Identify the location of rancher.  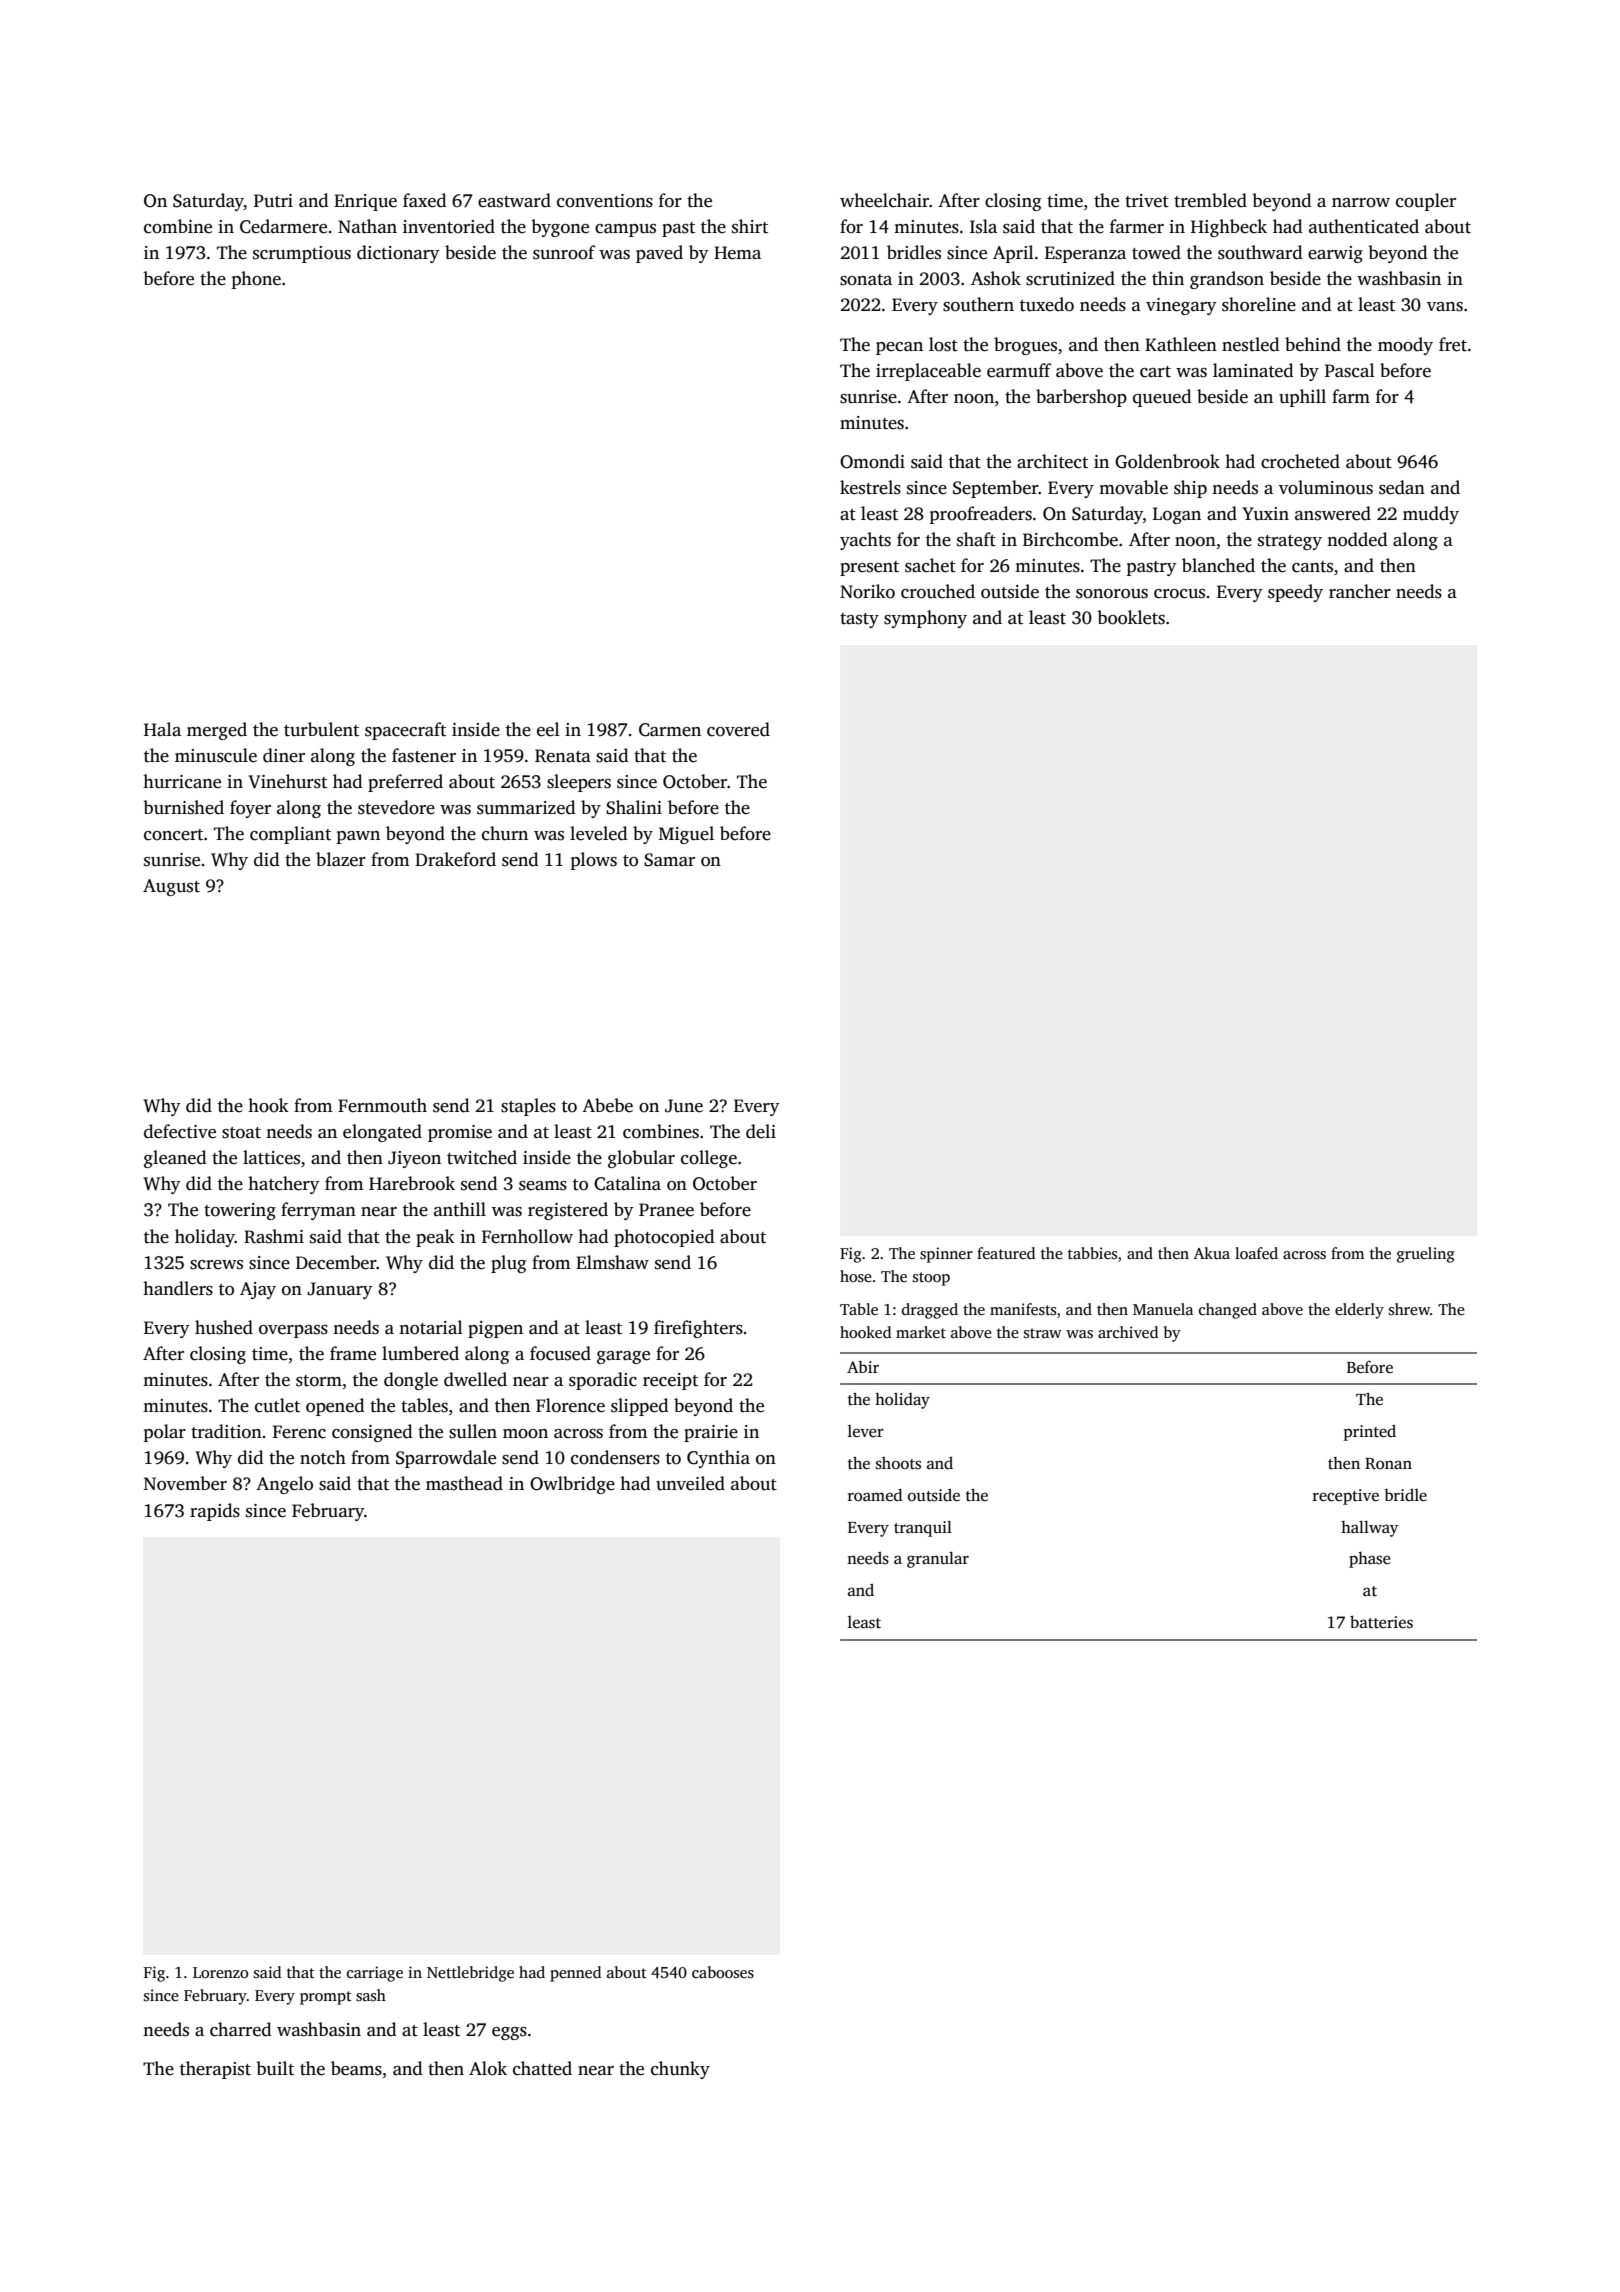
(1360, 591).
